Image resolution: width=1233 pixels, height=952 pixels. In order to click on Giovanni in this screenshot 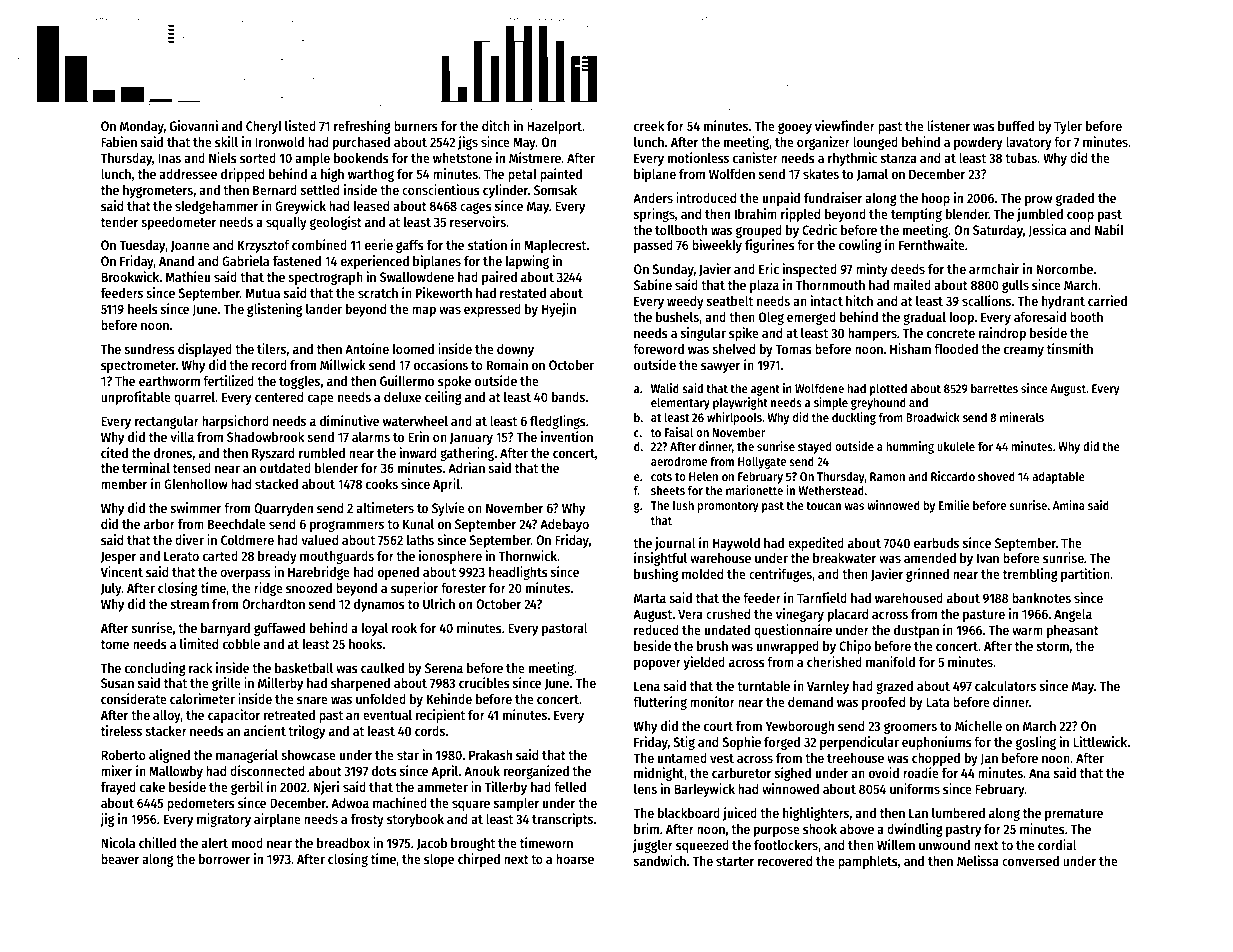, I will do `click(194, 125)`.
